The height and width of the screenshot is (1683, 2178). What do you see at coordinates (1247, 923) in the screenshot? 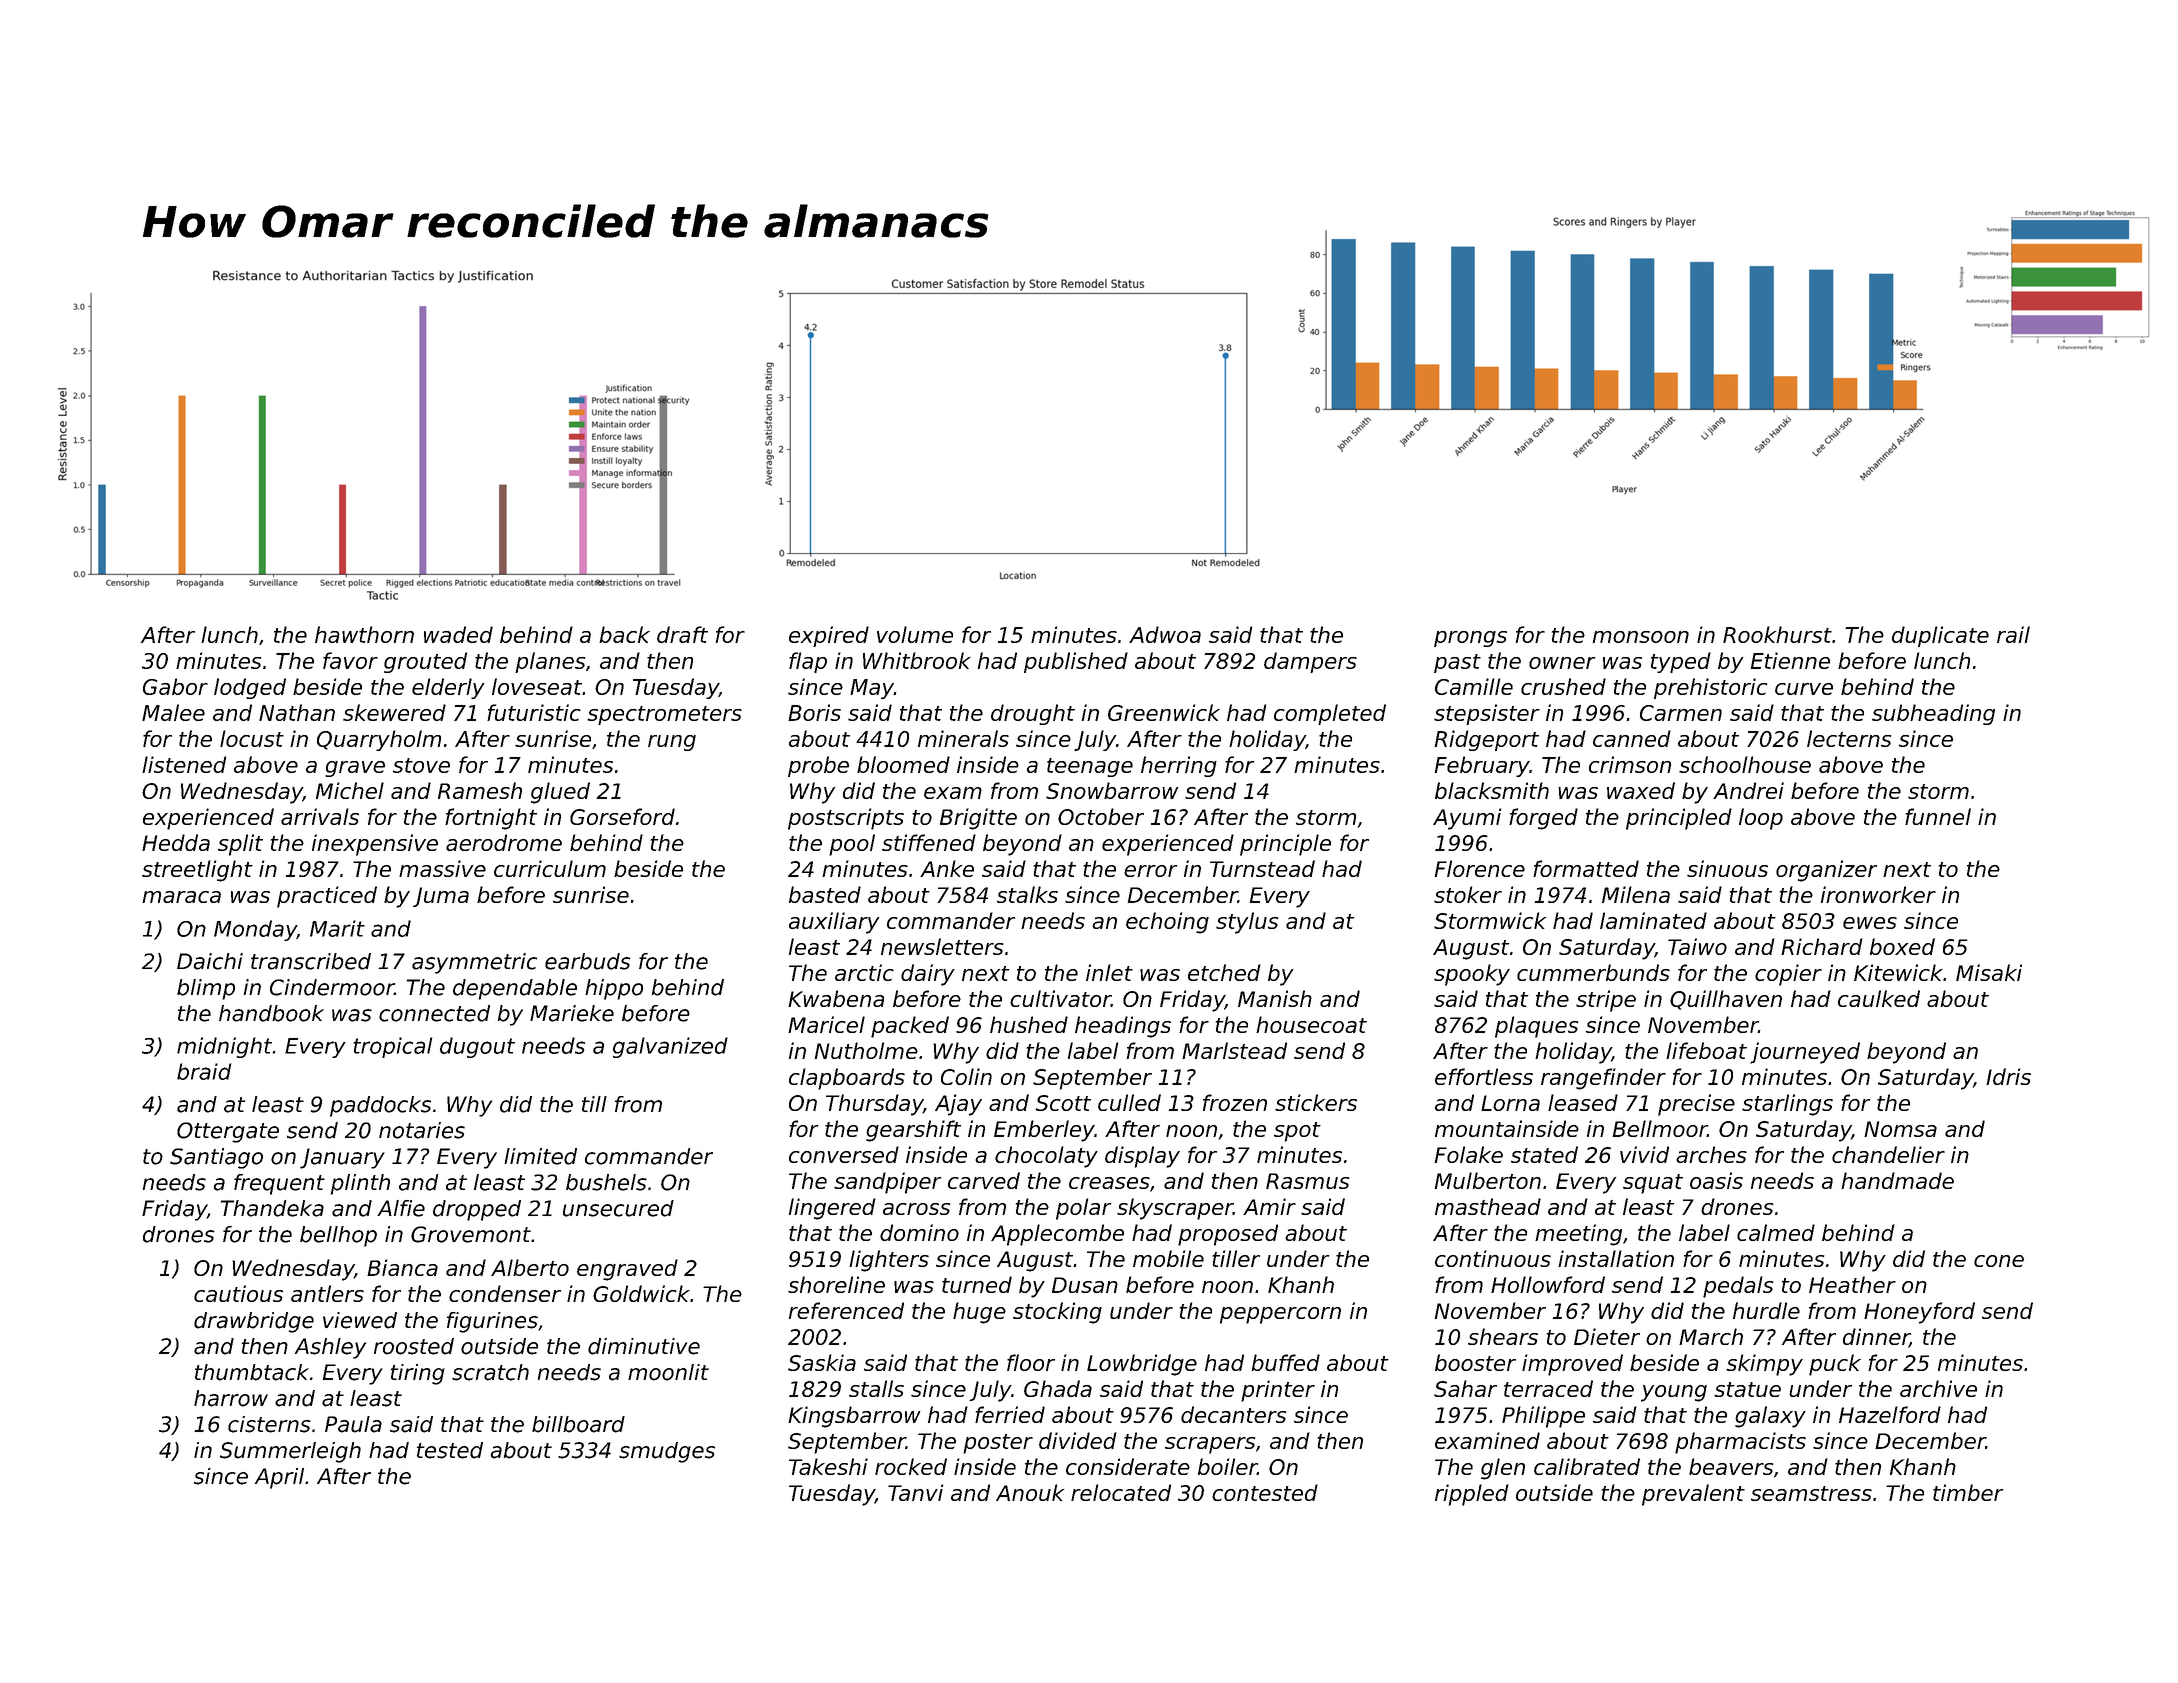
I see `stylus` at bounding box center [1247, 923].
